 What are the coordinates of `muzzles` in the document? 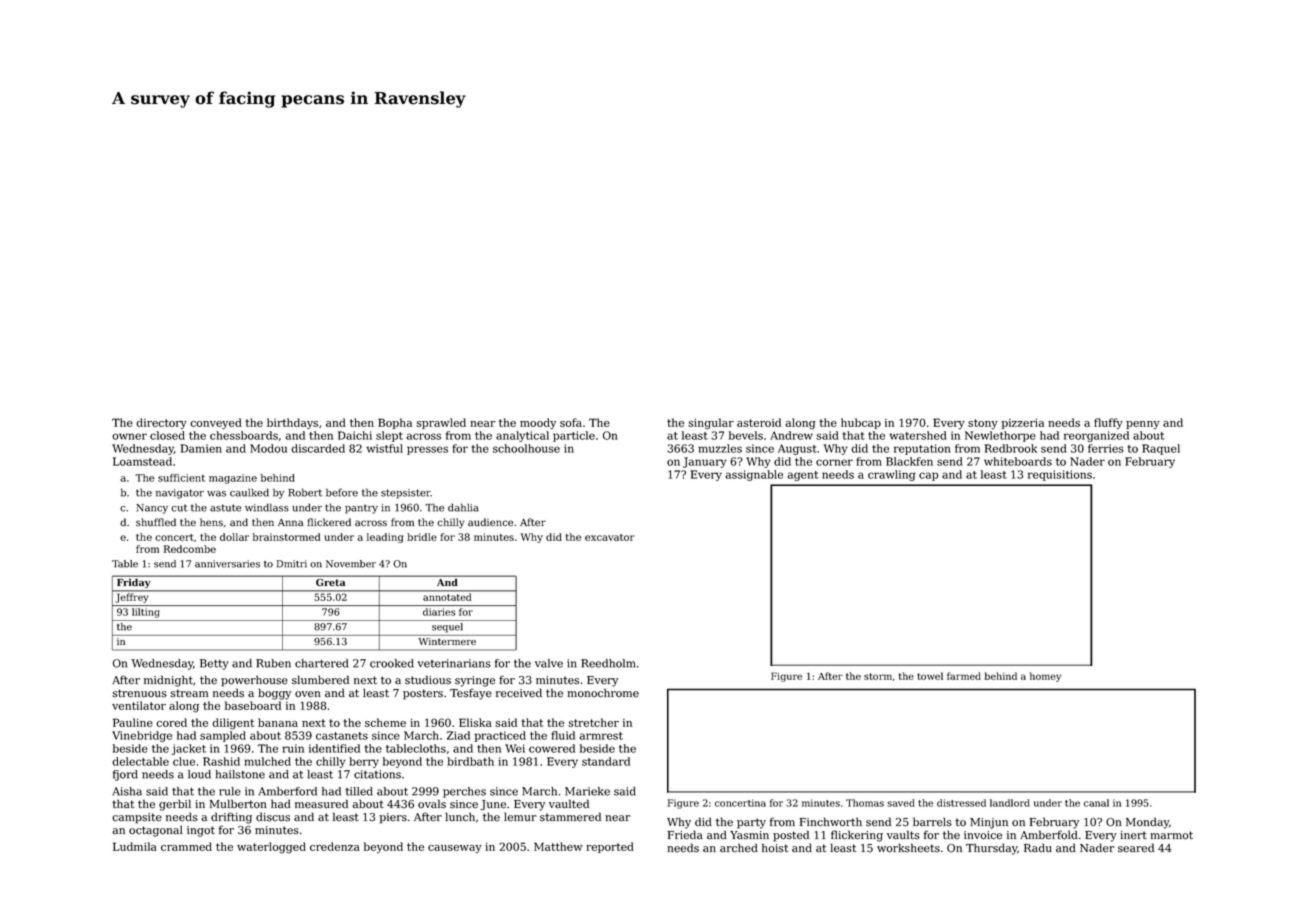 It's located at (720, 448).
